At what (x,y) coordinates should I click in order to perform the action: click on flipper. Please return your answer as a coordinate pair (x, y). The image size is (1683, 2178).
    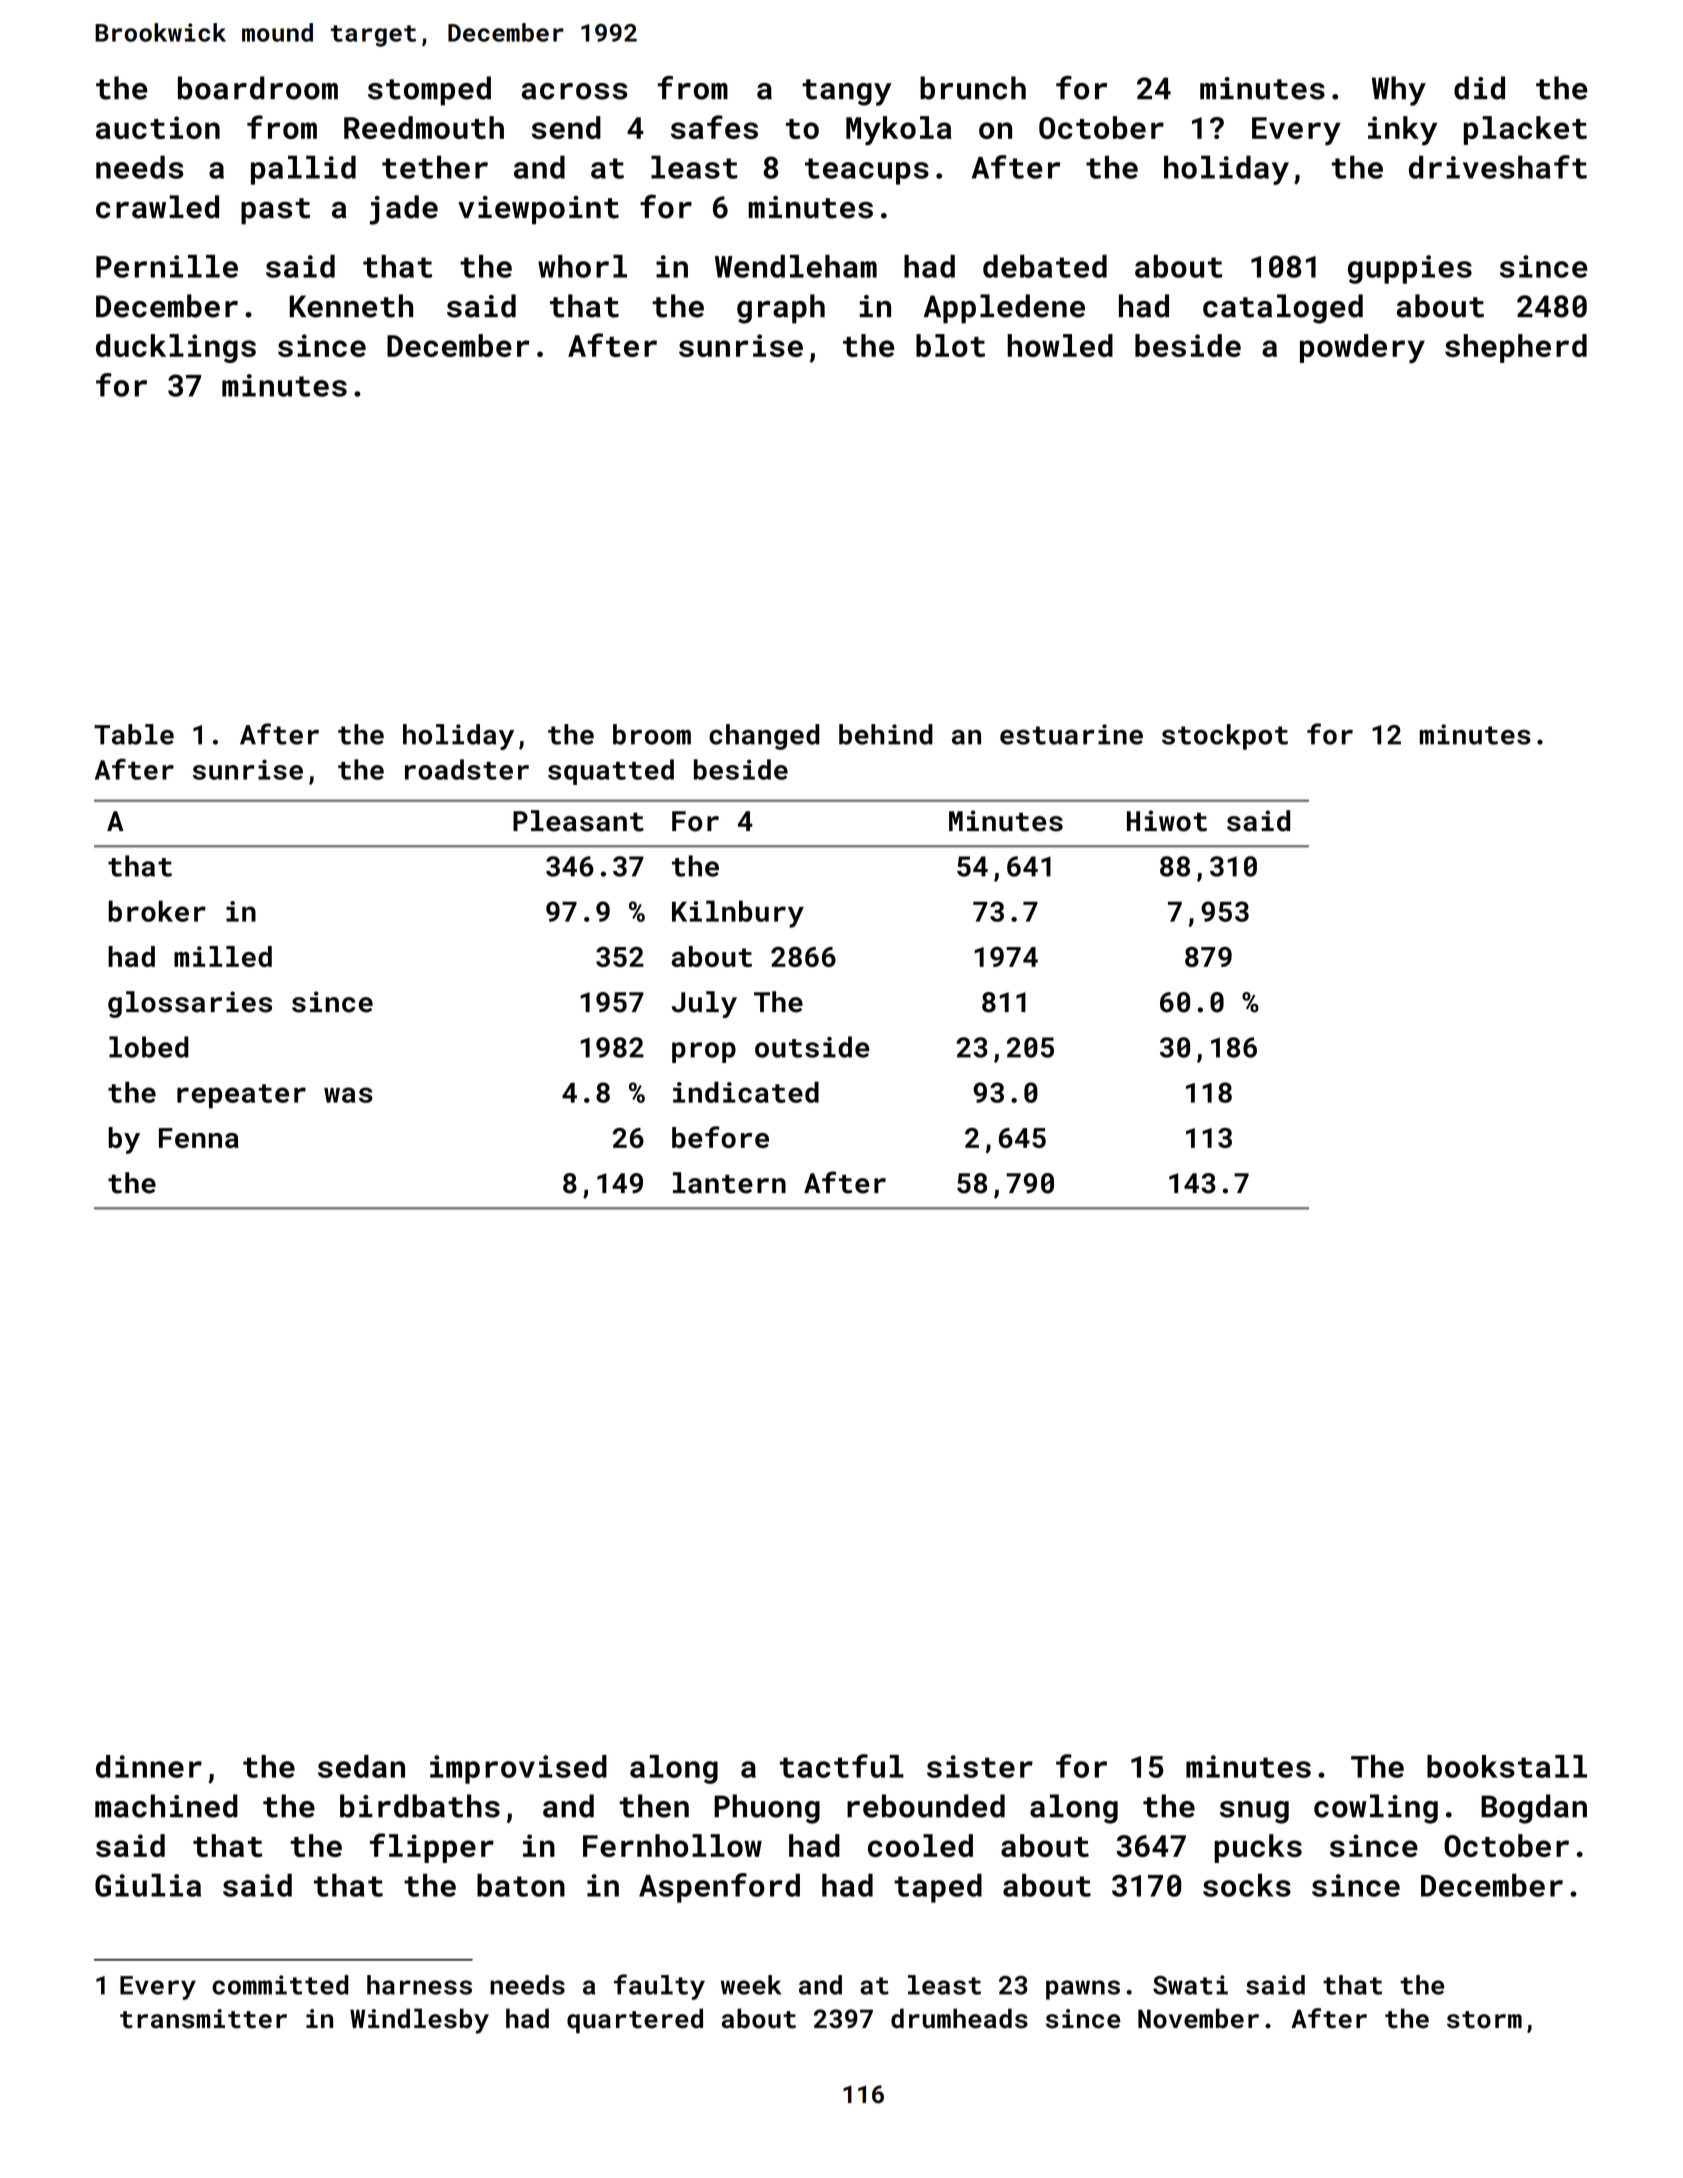
    Looking at the image, I should click on (432, 1848).
